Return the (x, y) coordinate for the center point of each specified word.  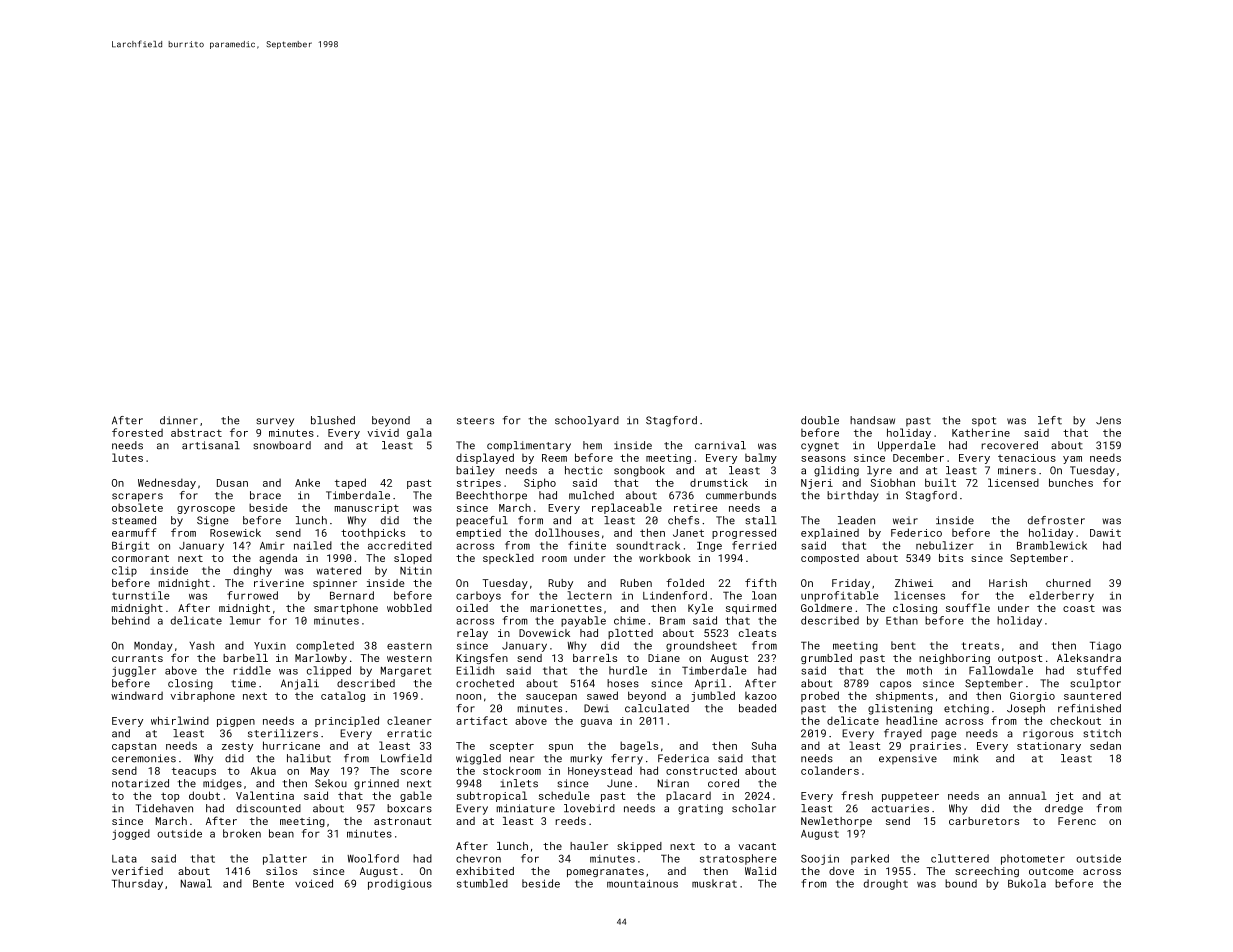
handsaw (872, 420)
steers (475, 421)
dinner (179, 420)
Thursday (137, 884)
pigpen (236, 722)
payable (583, 621)
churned (1068, 583)
